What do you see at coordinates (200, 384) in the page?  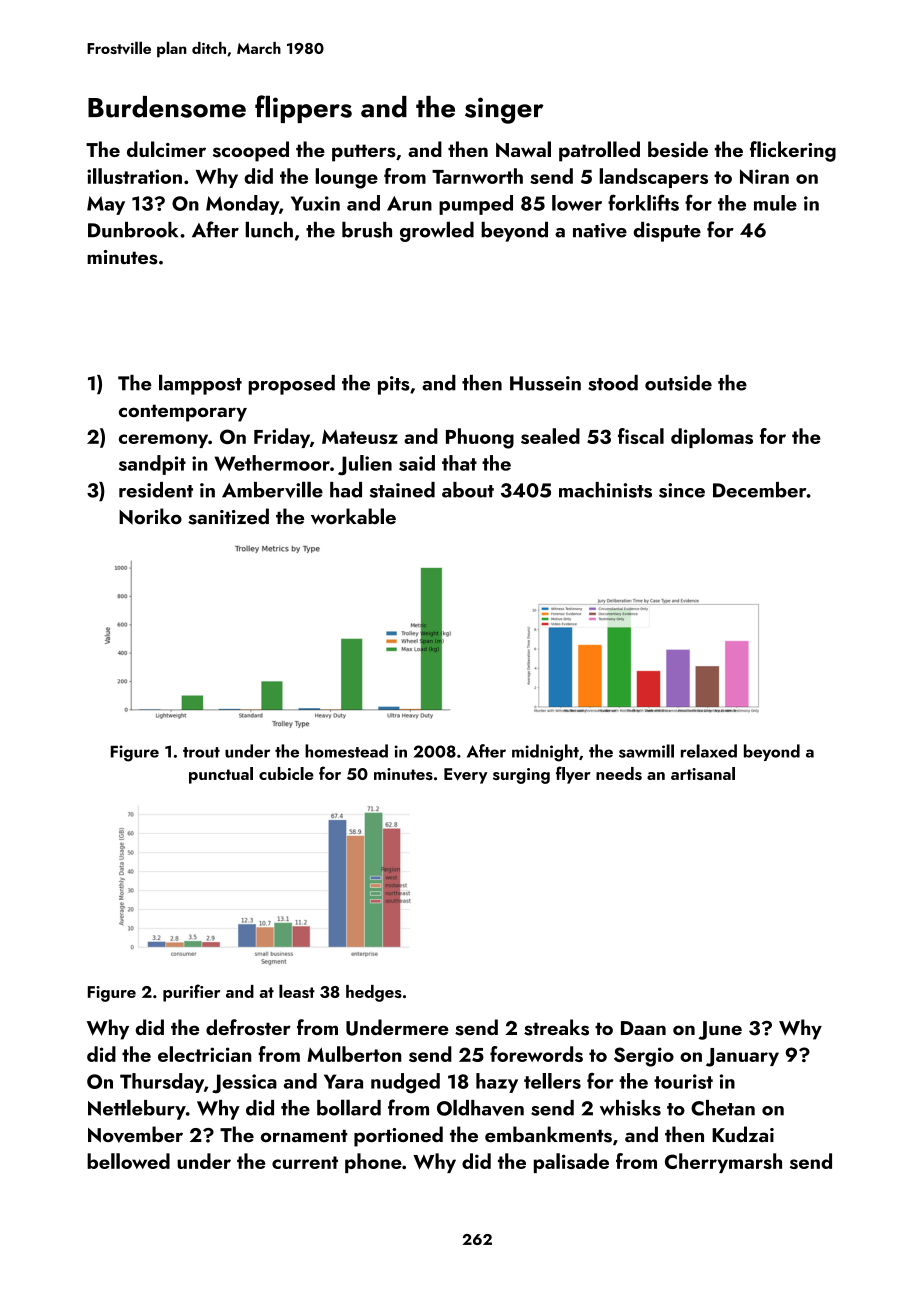 I see `lamppost` at bounding box center [200, 384].
